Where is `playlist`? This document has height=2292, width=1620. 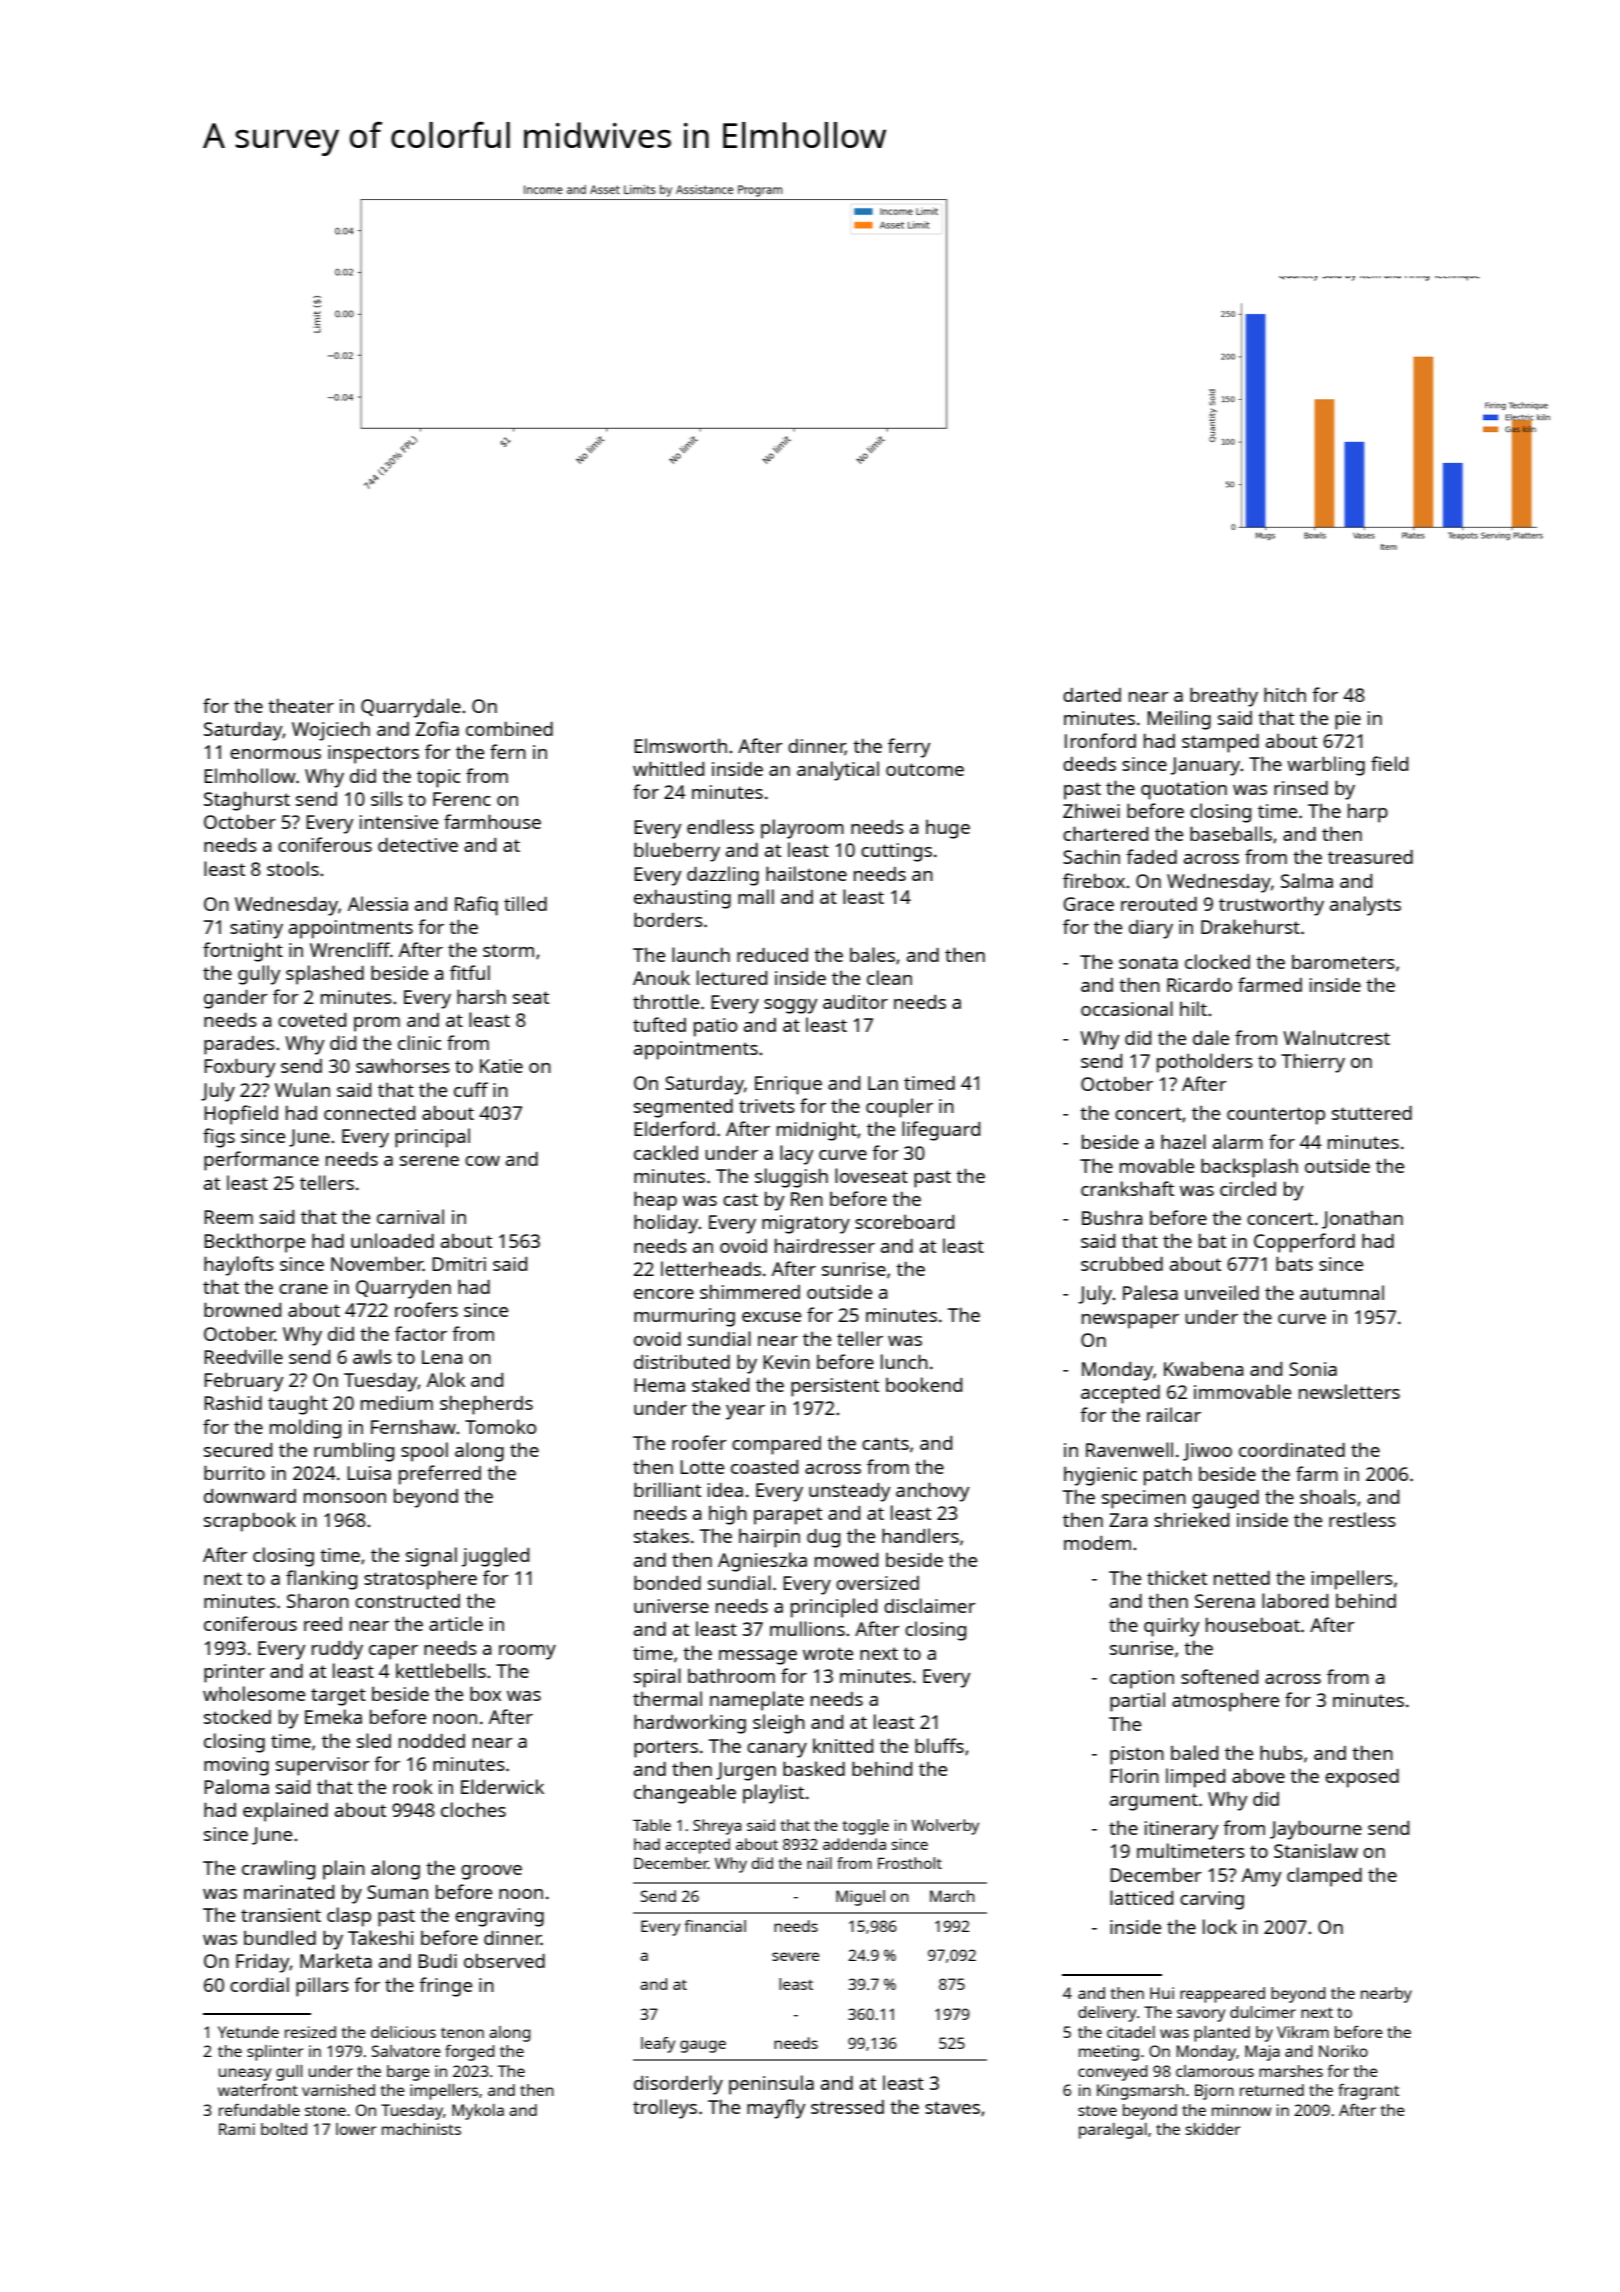
playlist is located at coordinates (773, 1794).
